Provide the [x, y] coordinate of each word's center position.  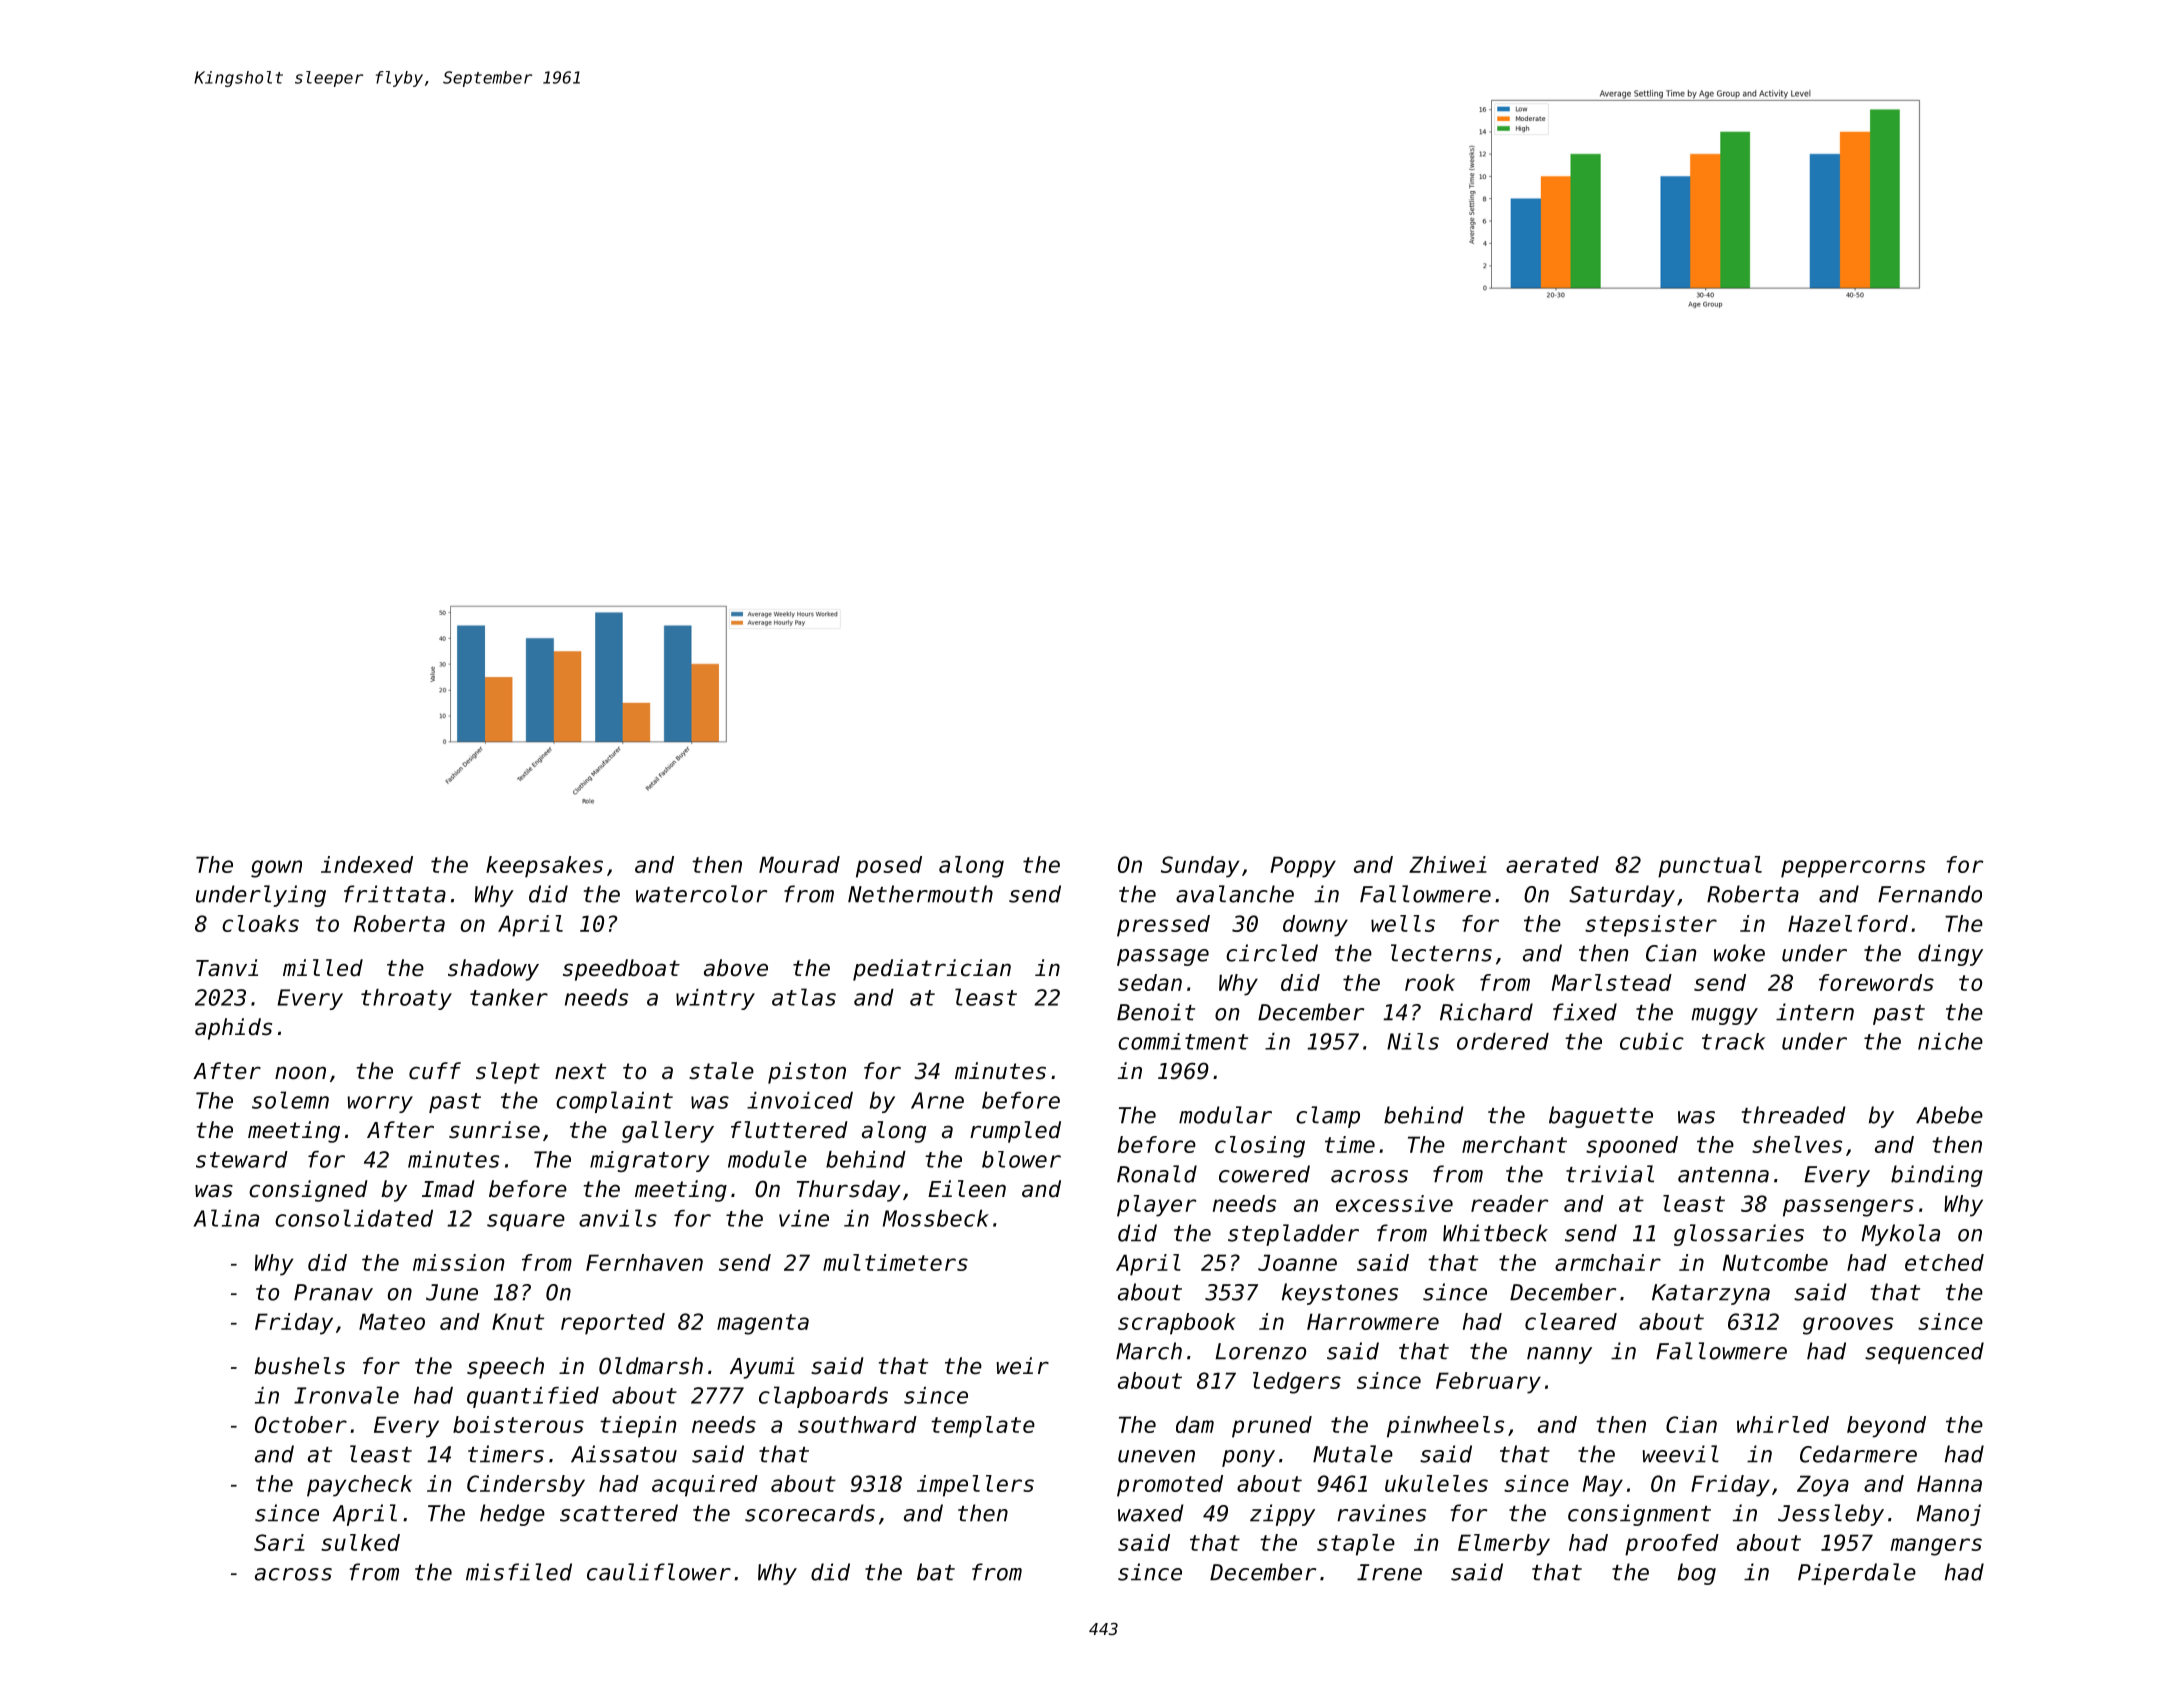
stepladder [1293, 1235]
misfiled [519, 1572]
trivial [1610, 1174]
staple [1356, 1545]
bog [1697, 1574]
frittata [395, 894]
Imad [448, 1189]
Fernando [1930, 894]
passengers [1848, 1208]
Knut [518, 1321]
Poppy [1303, 867]
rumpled [1015, 1132]
